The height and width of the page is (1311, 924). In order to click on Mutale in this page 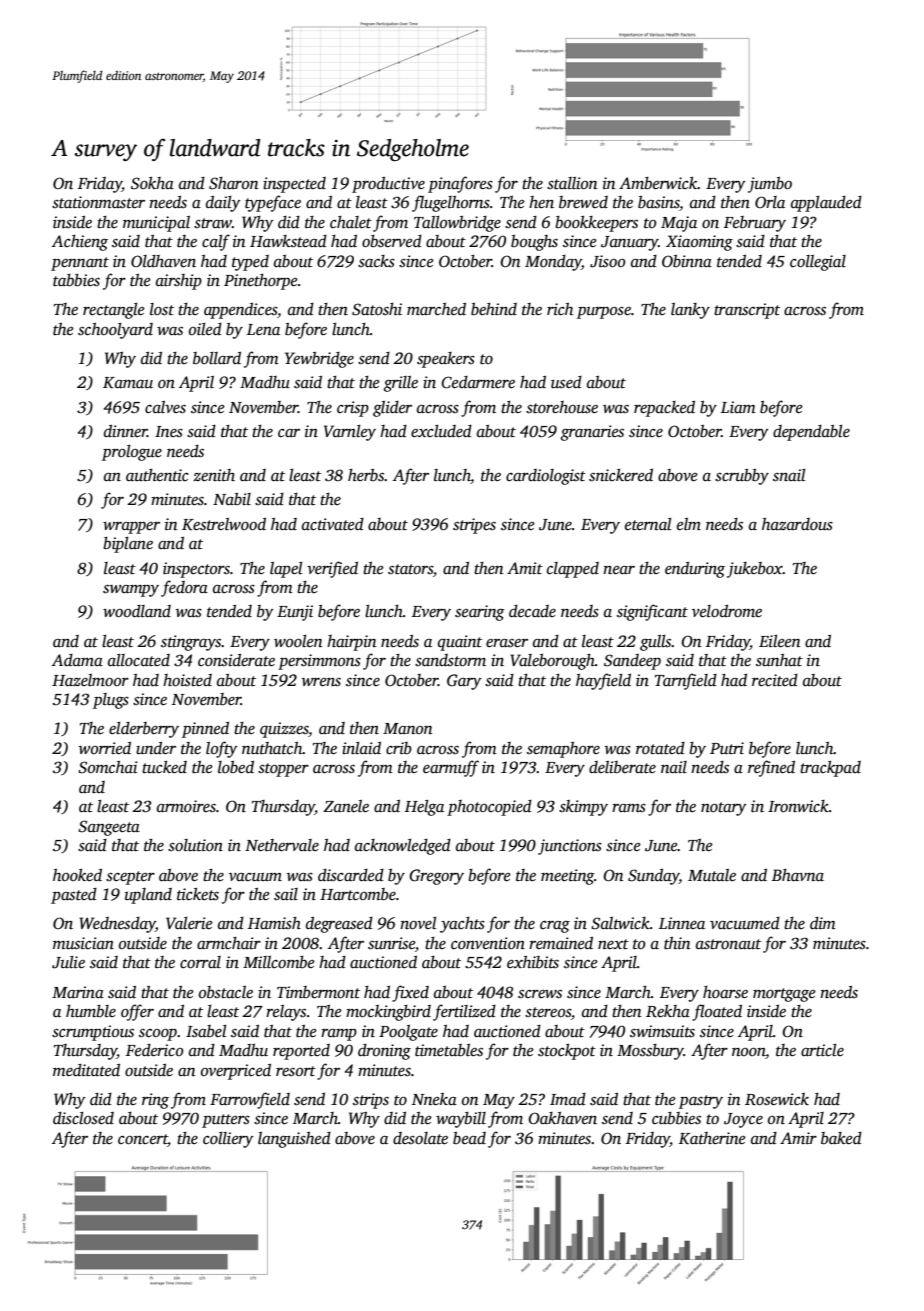, I will do `click(712, 875)`.
